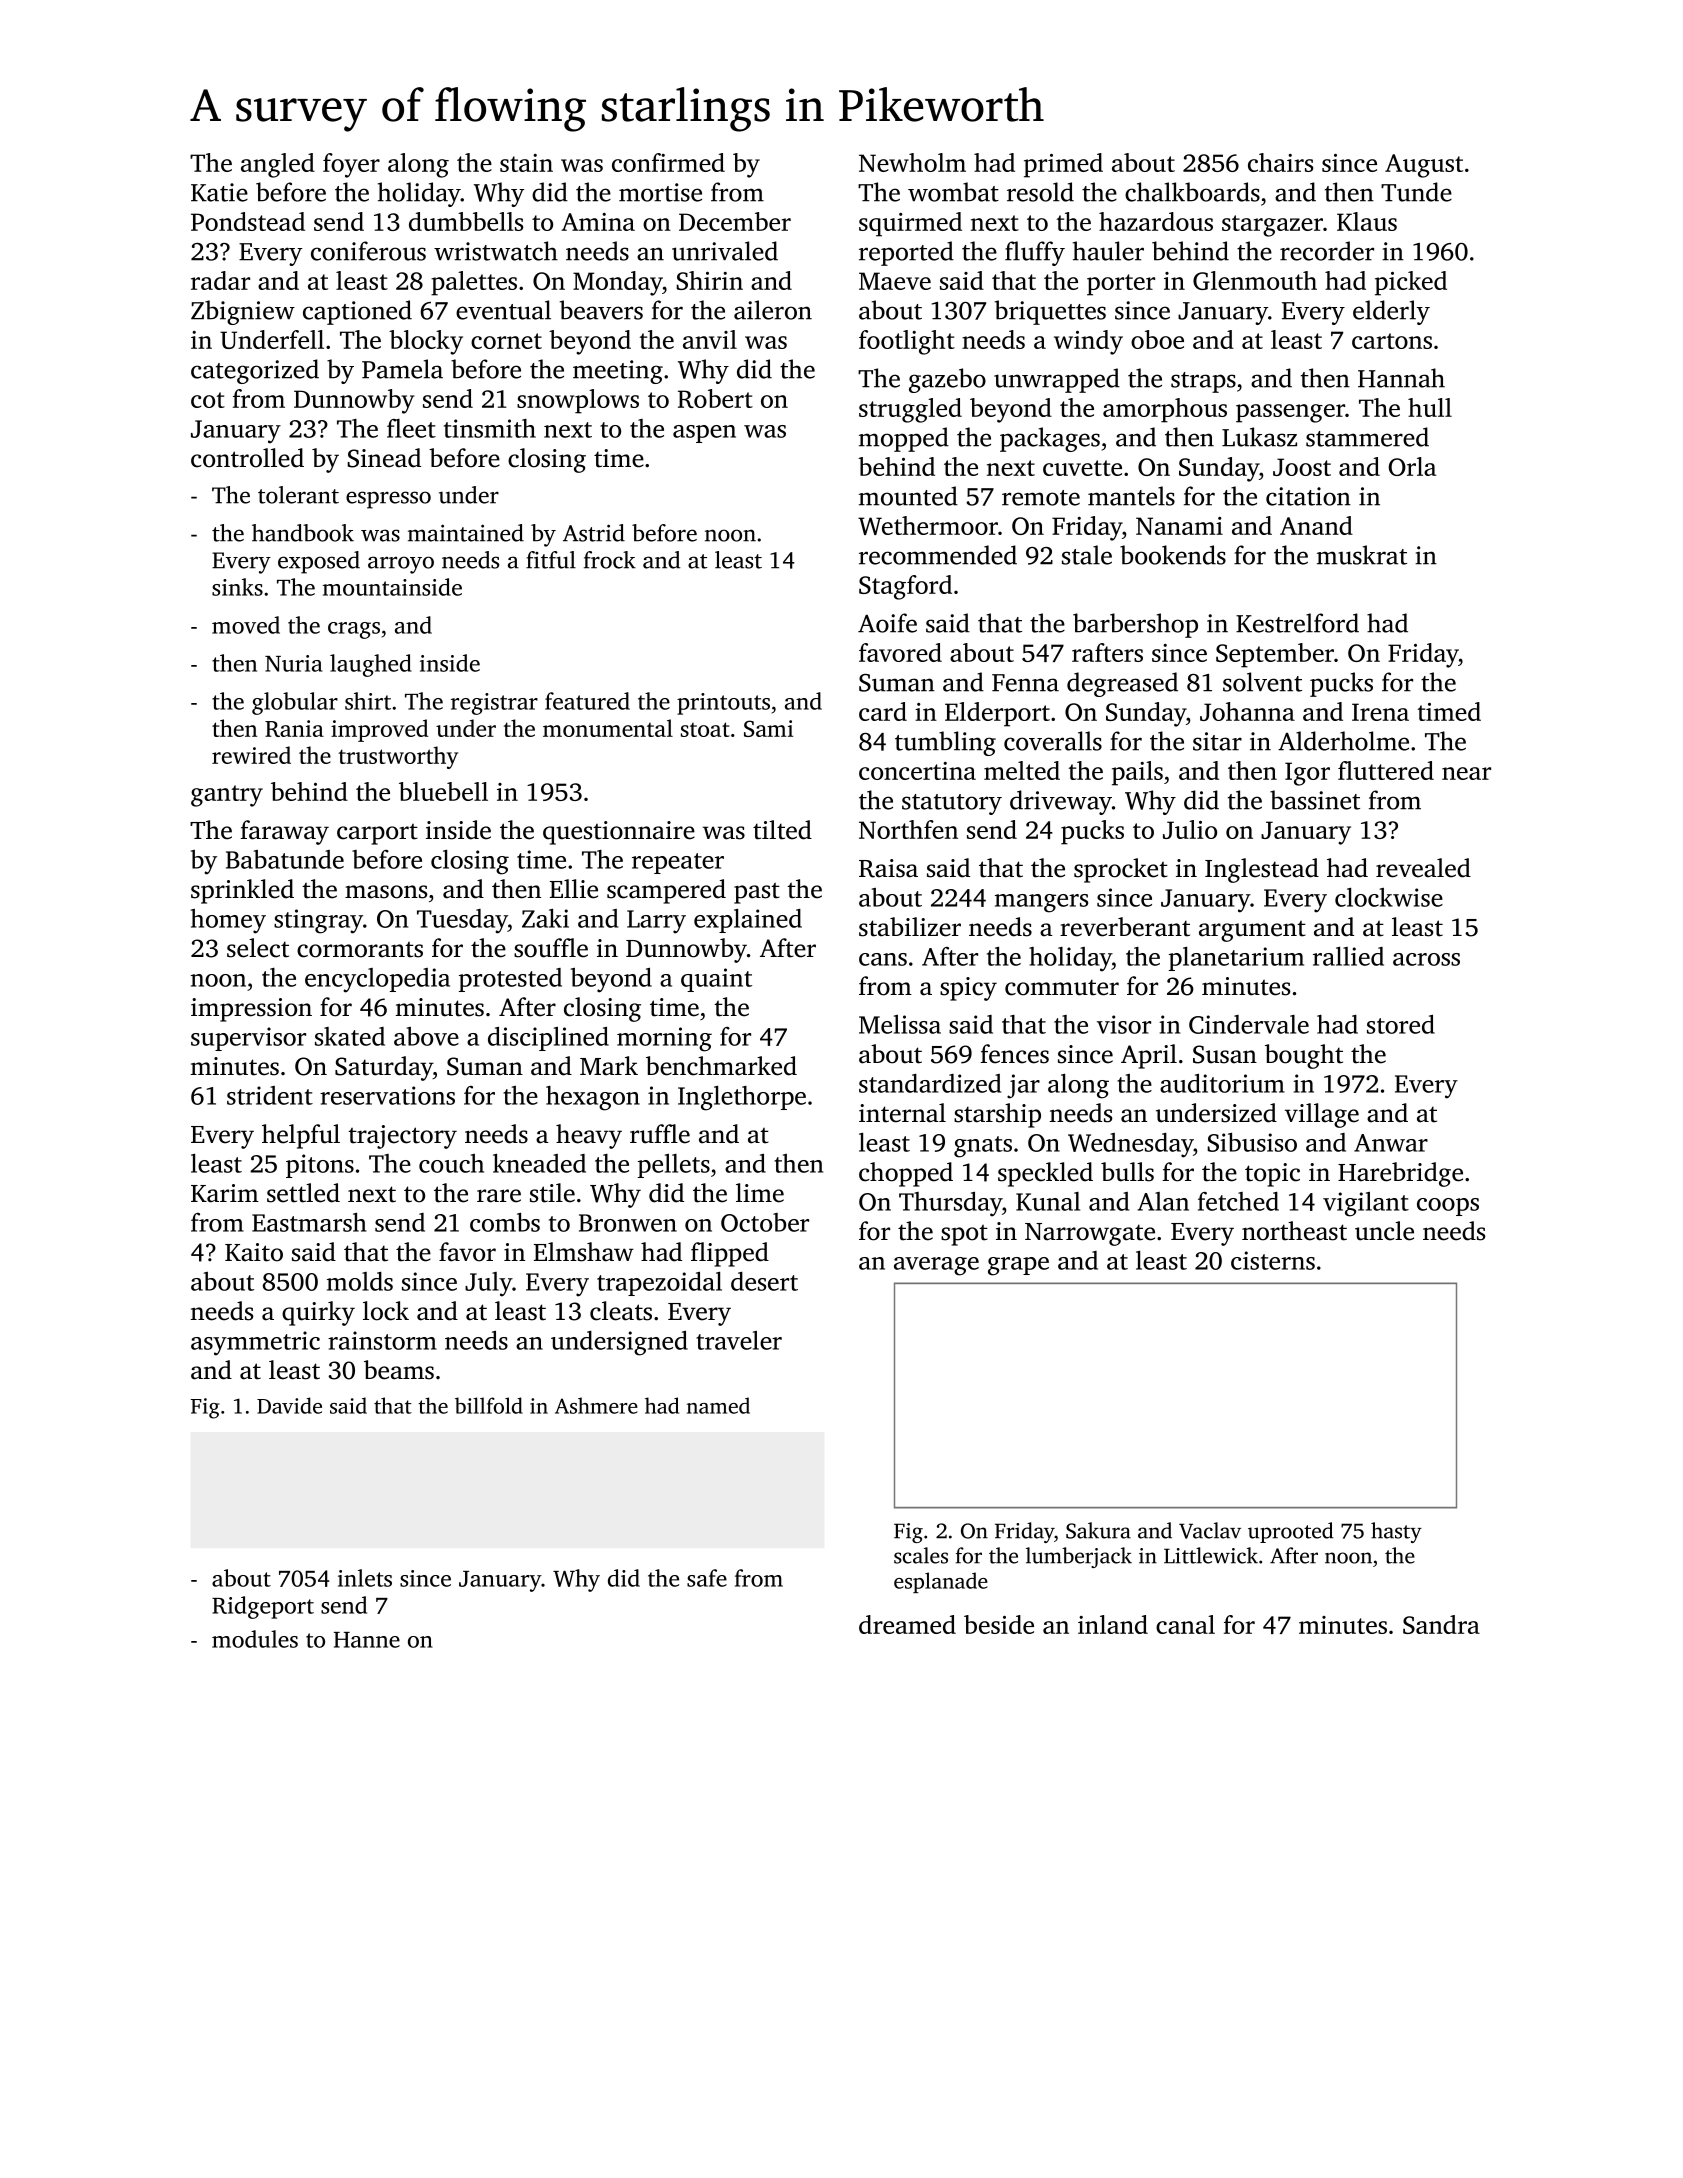  I want to click on Larry, so click(656, 922).
